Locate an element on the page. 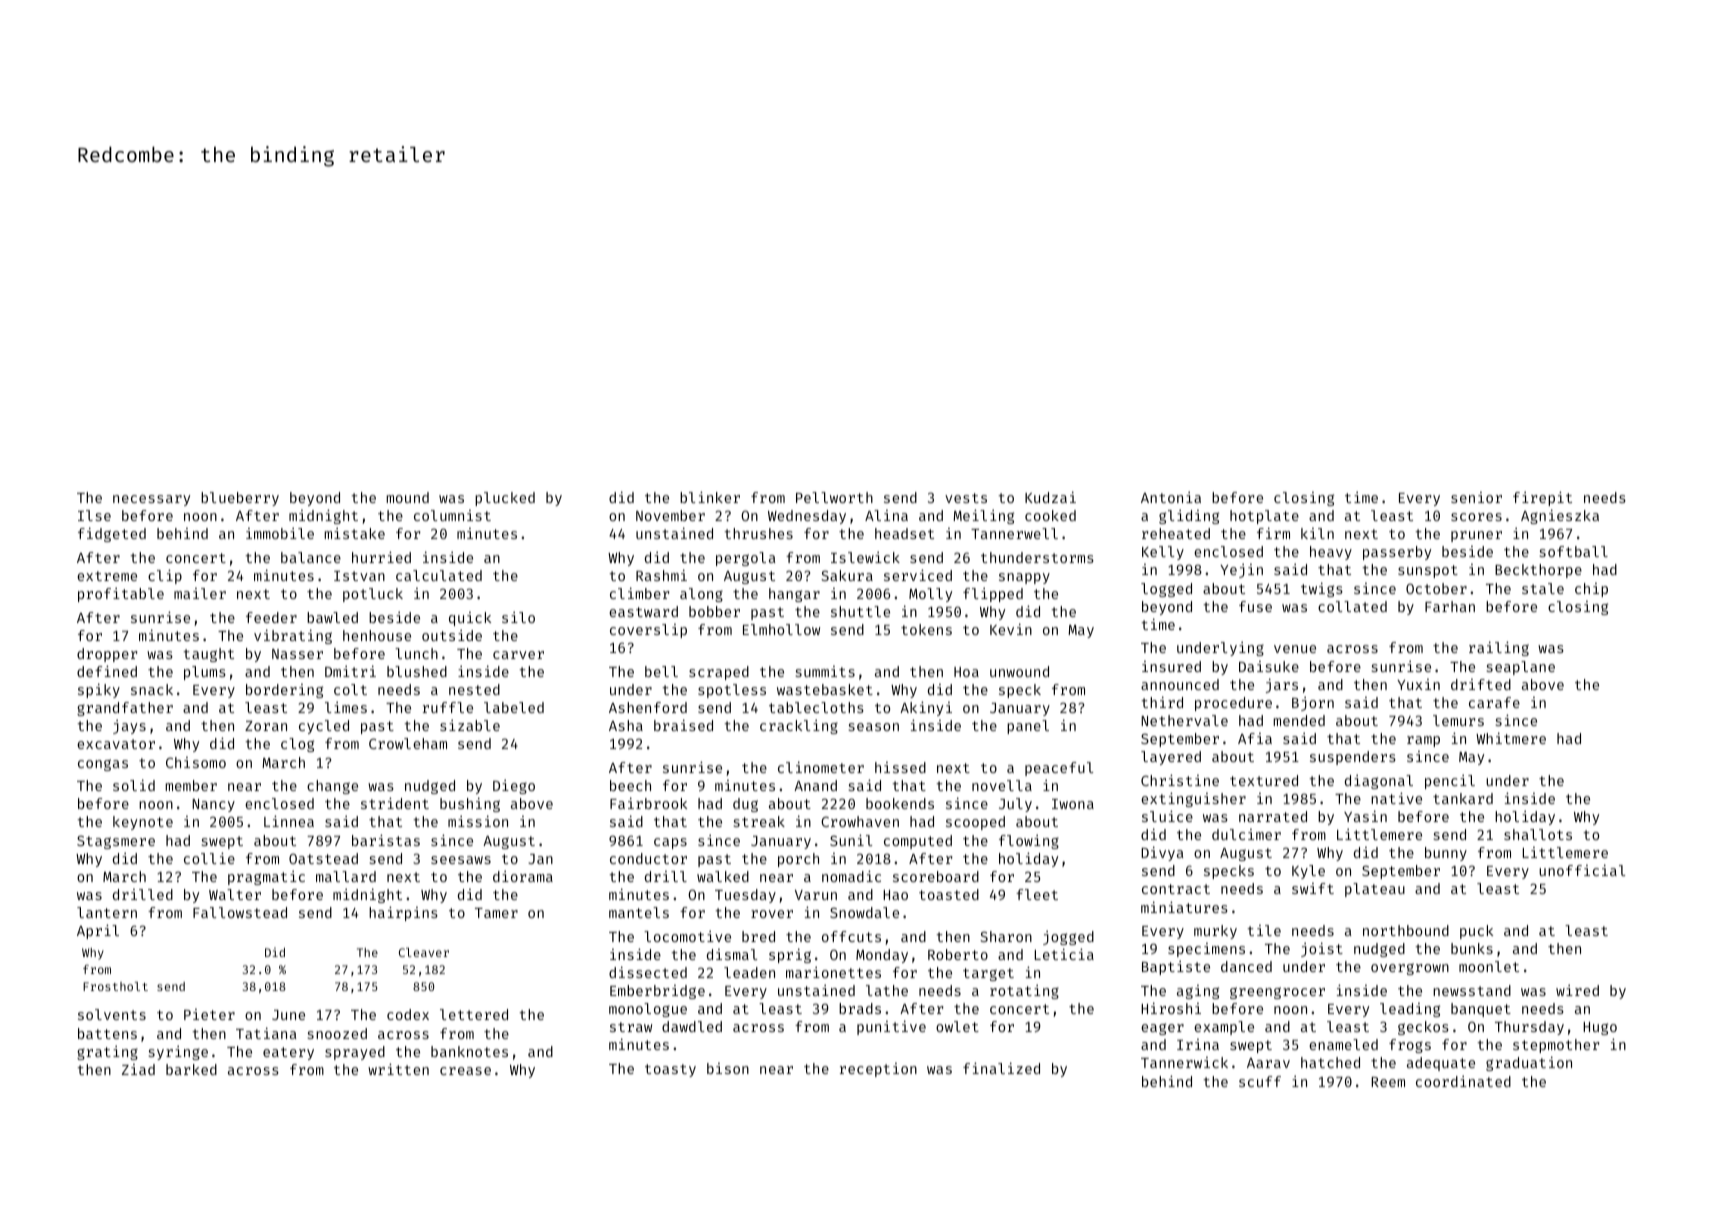 The image size is (1711, 1210). insured is located at coordinates (1171, 666).
